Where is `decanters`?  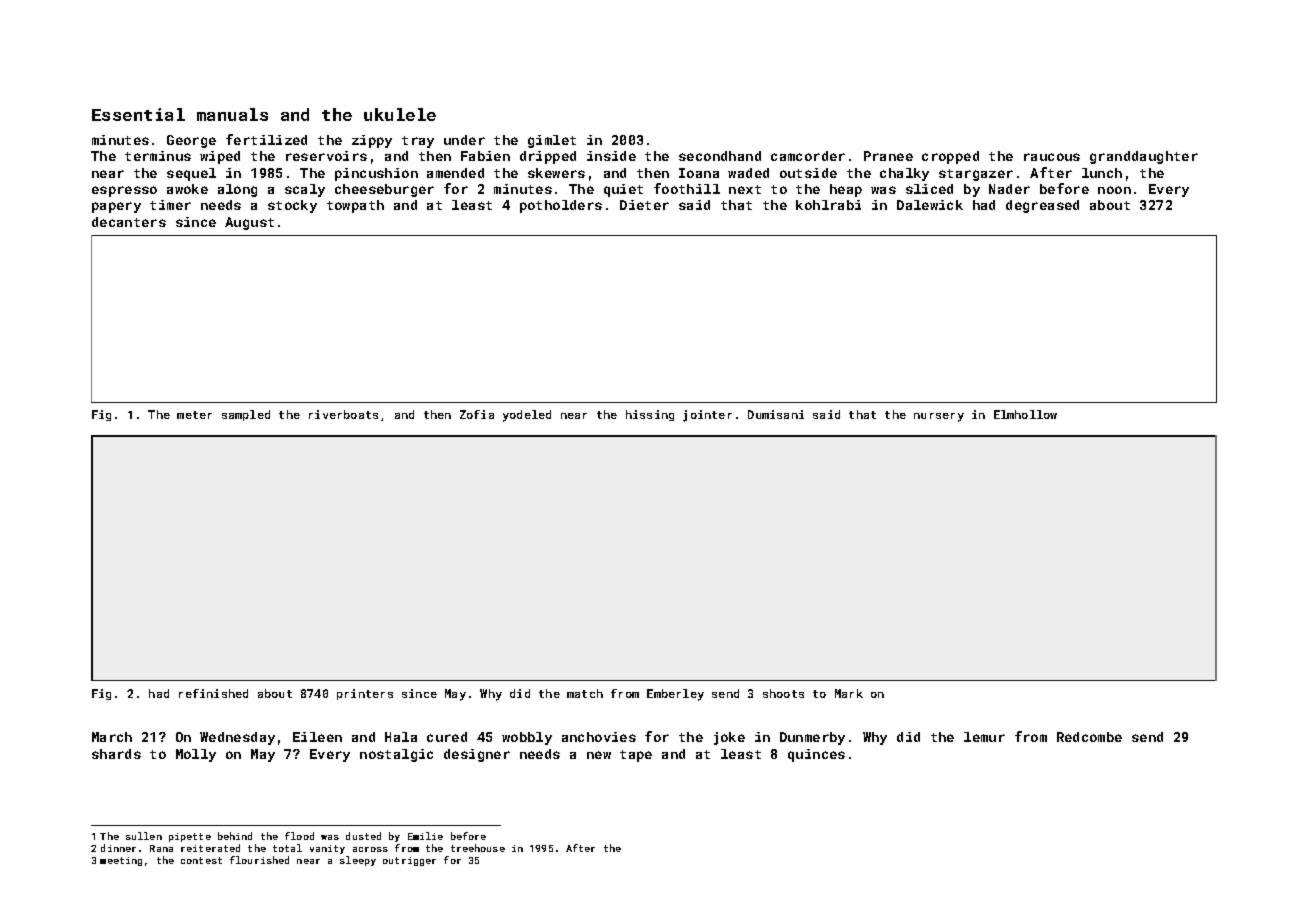
decanters is located at coordinates (129, 222).
